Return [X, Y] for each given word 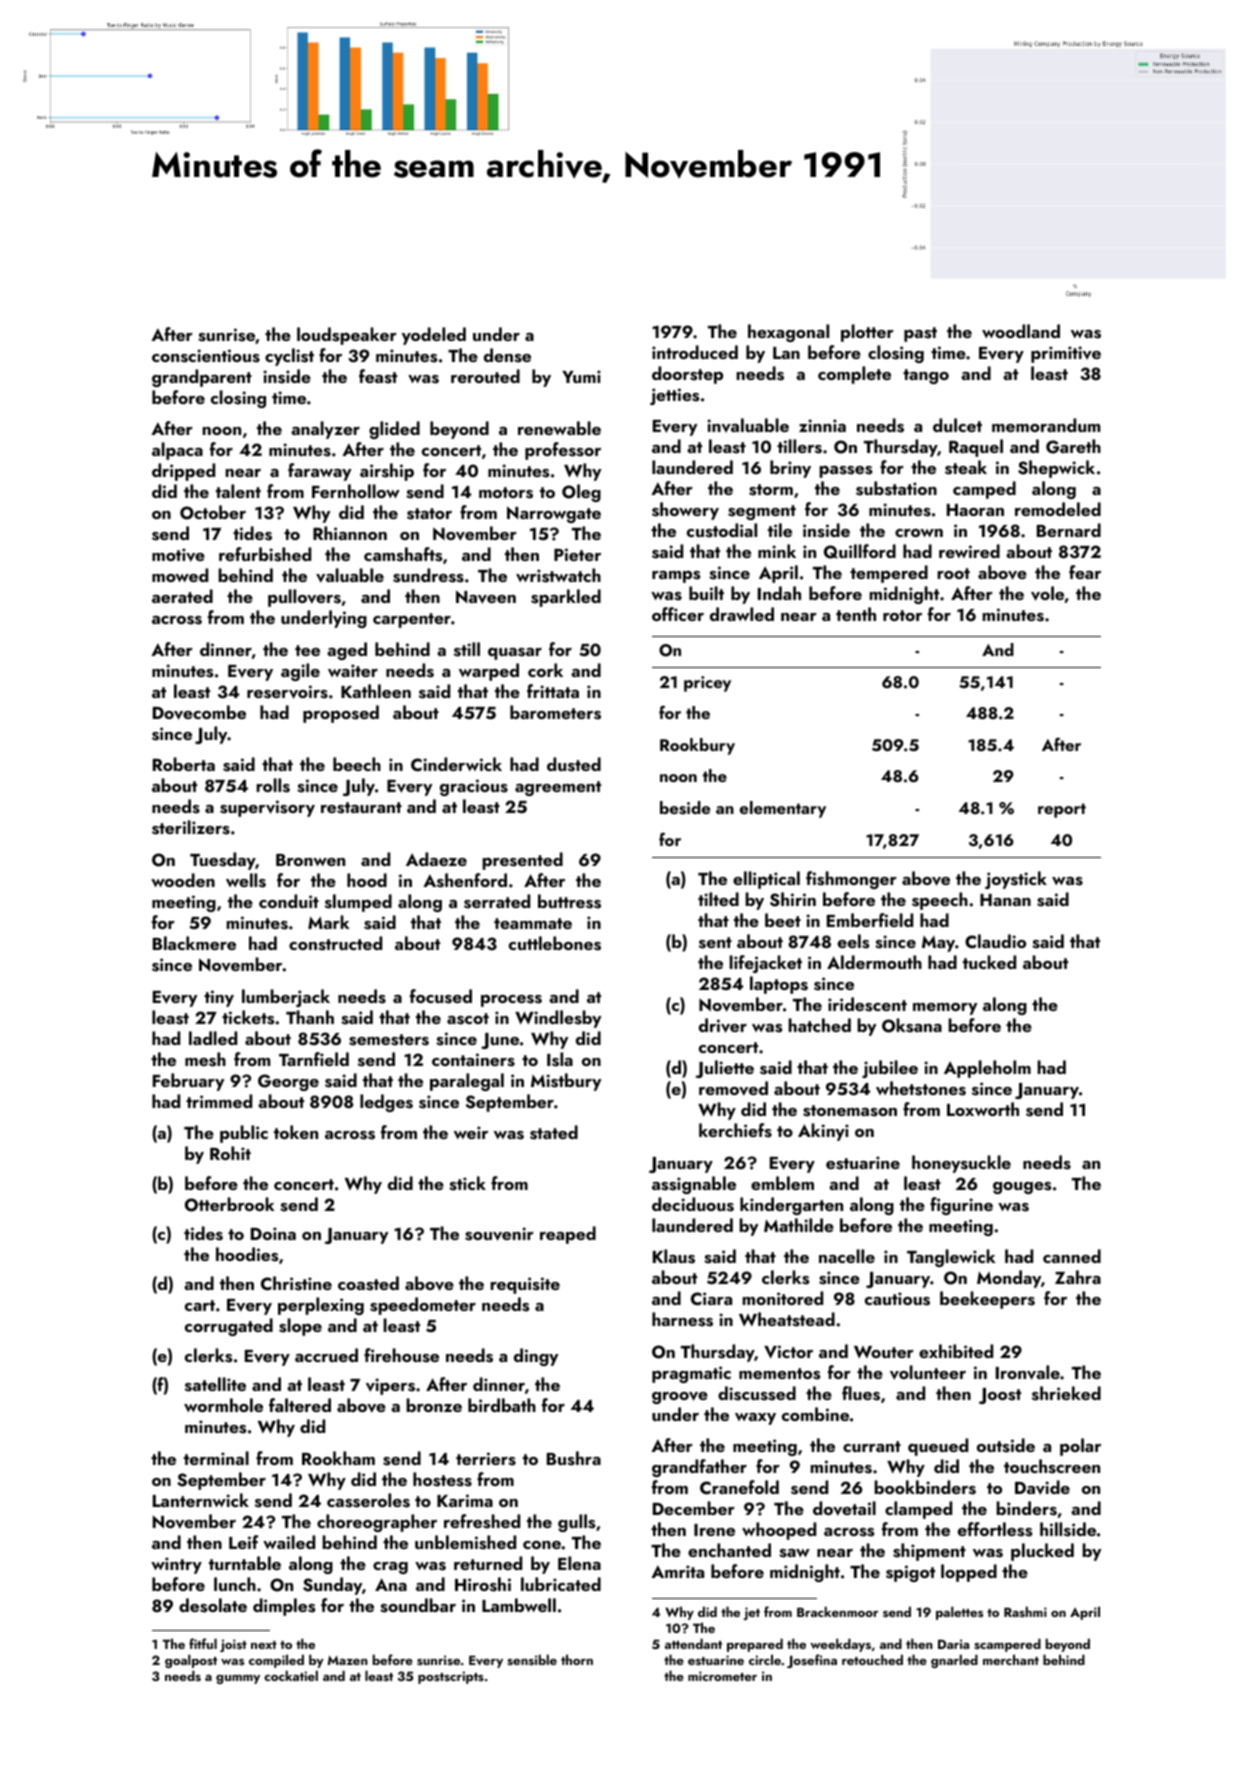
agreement [558, 788]
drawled [742, 614]
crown [919, 533]
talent [238, 491]
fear [1085, 572]
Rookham [338, 1458]
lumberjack [286, 998]
